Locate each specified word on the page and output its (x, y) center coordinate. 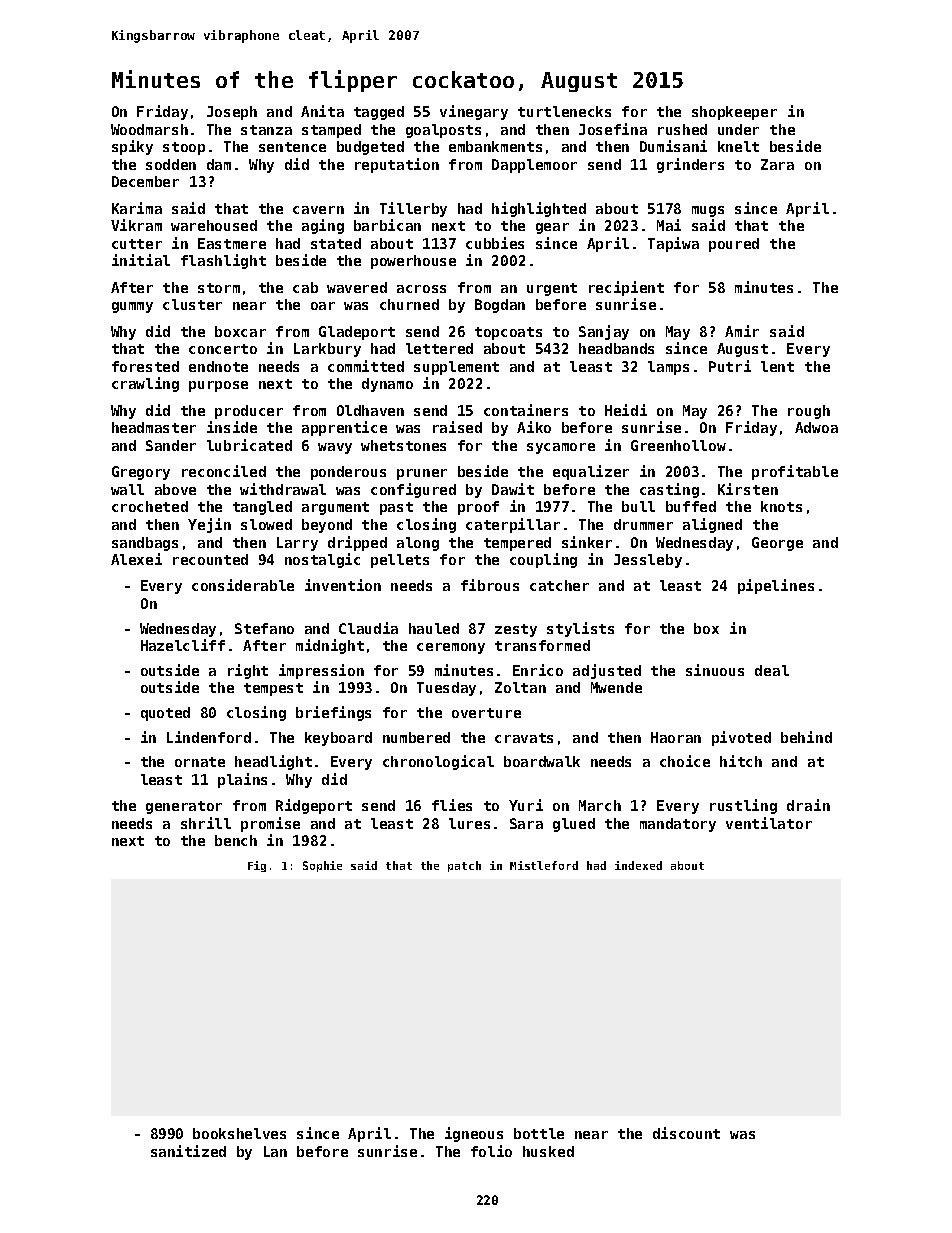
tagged (379, 113)
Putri (730, 366)
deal (772, 670)
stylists (580, 629)
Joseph (232, 113)
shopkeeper (734, 113)
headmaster (154, 427)
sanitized (188, 1151)
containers (526, 410)
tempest (273, 689)
